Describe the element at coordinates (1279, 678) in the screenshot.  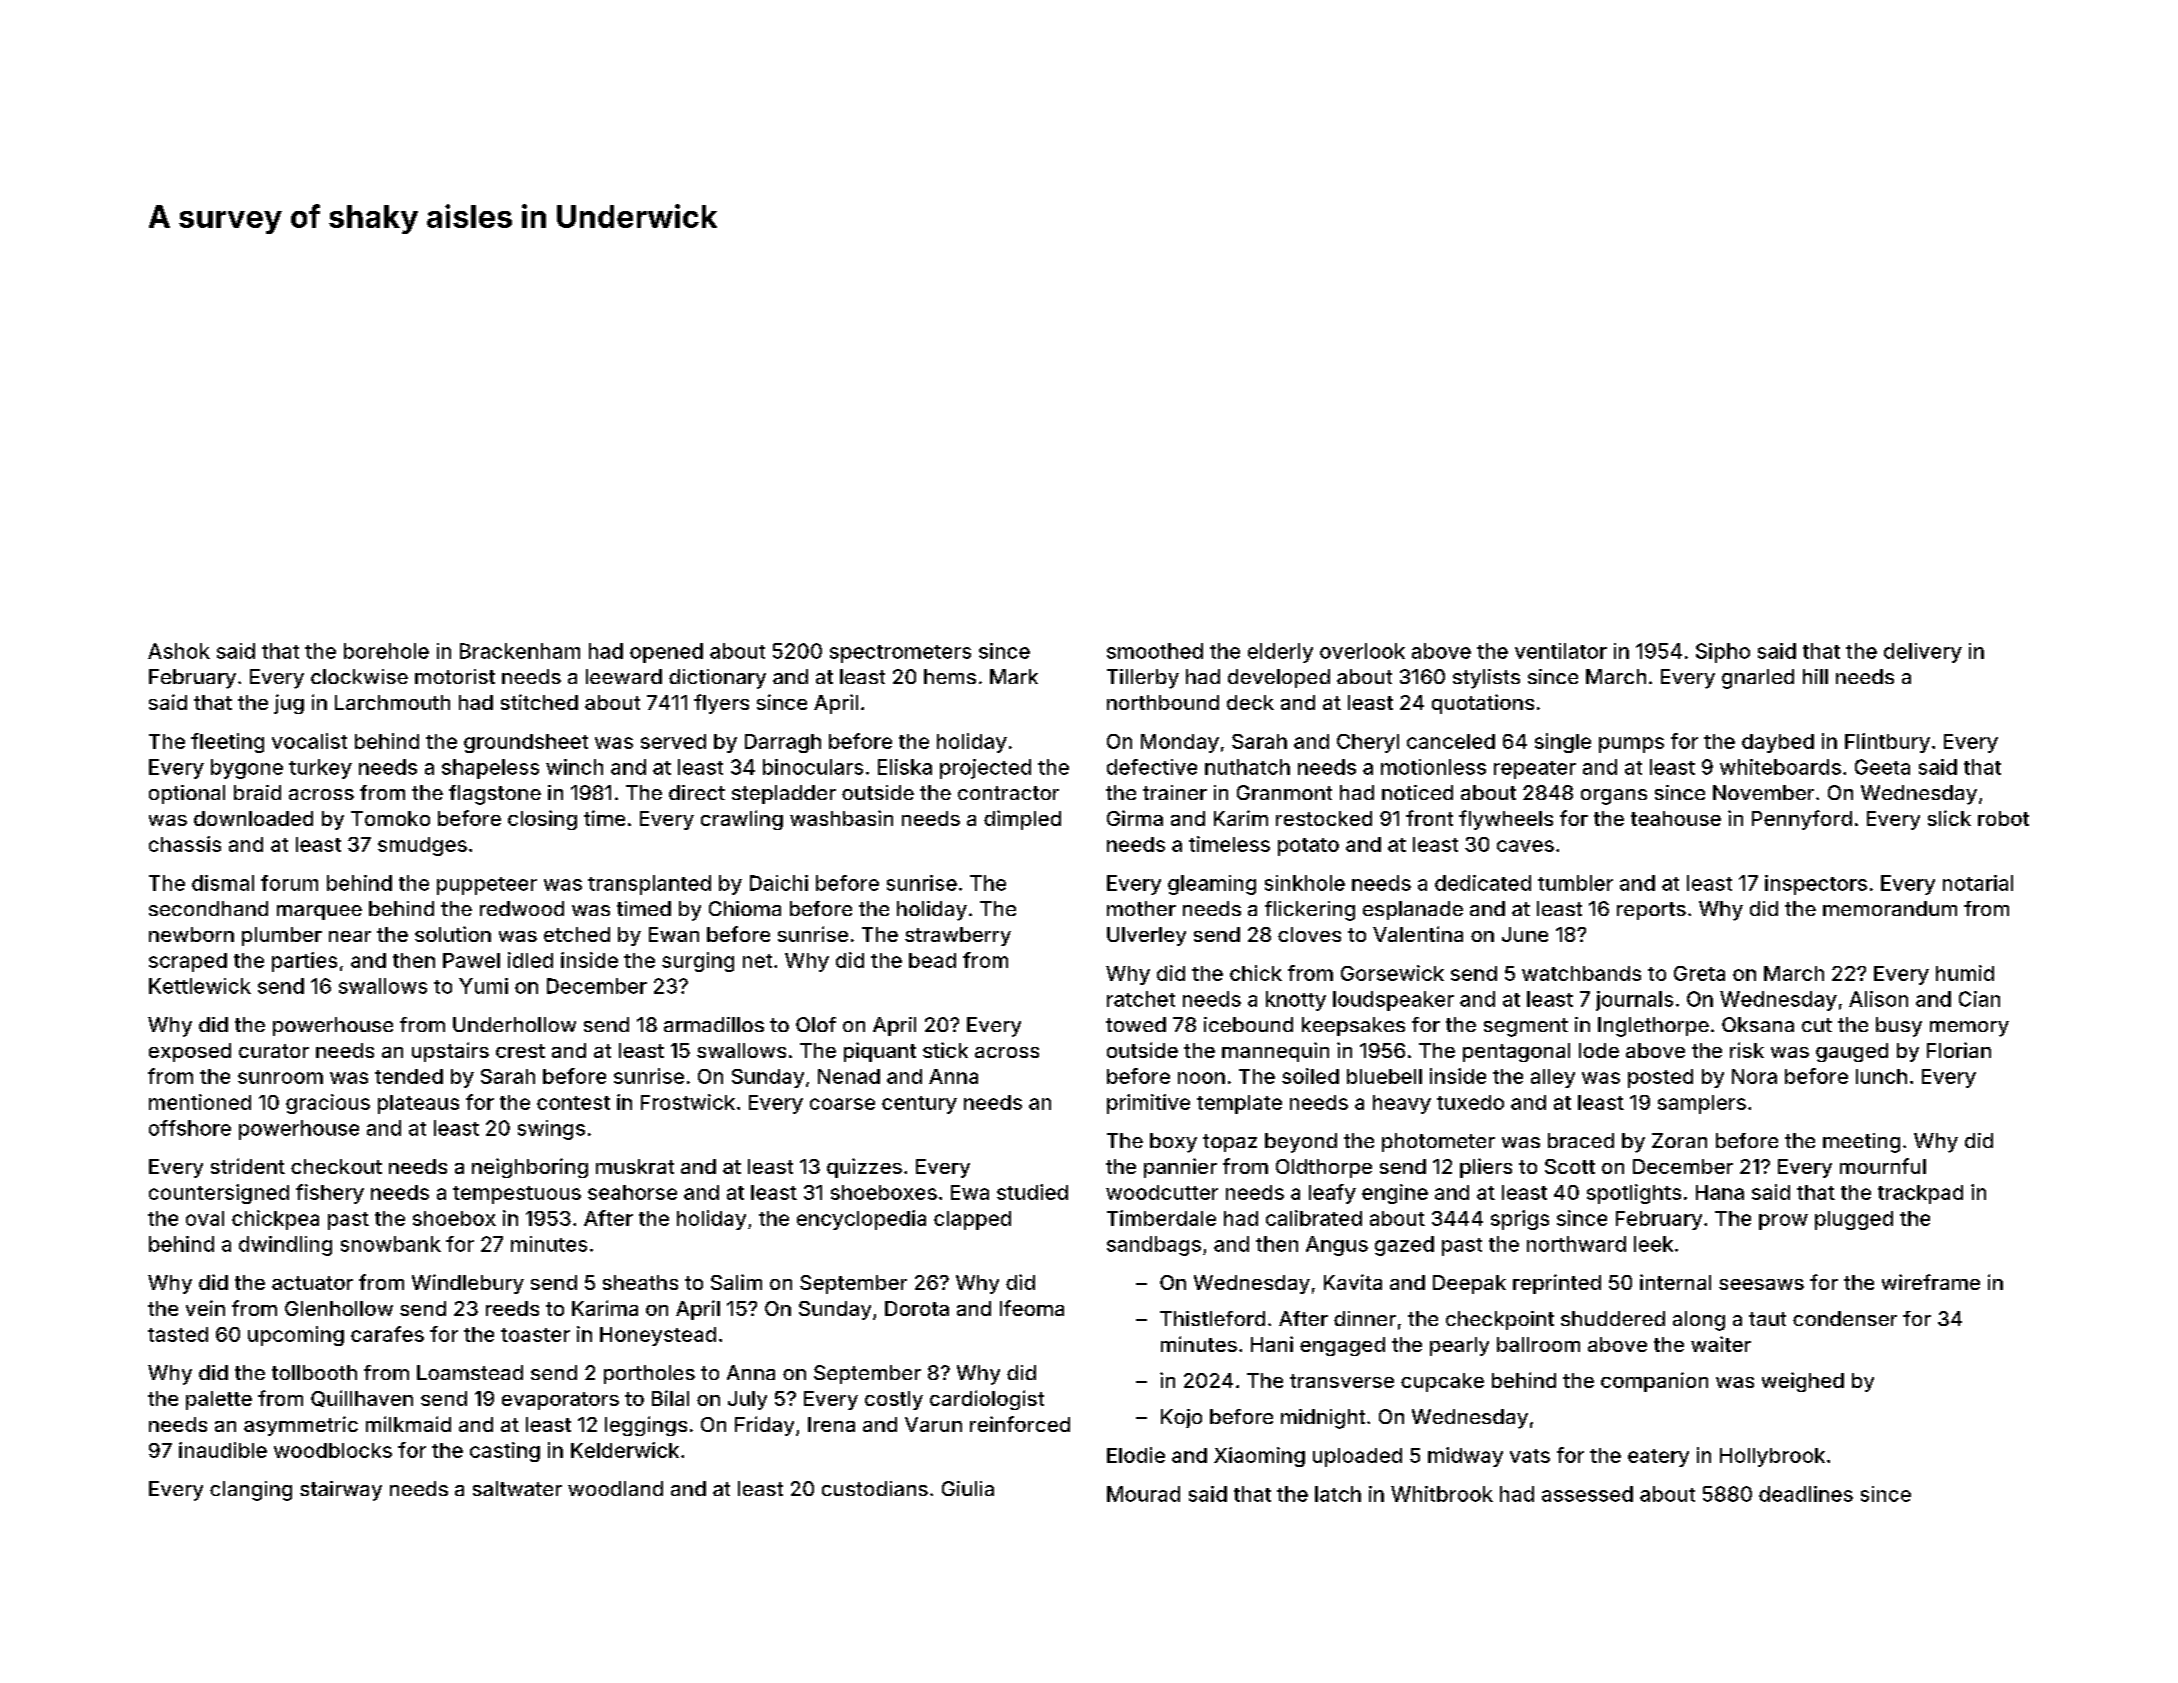
I see `developed` at that location.
